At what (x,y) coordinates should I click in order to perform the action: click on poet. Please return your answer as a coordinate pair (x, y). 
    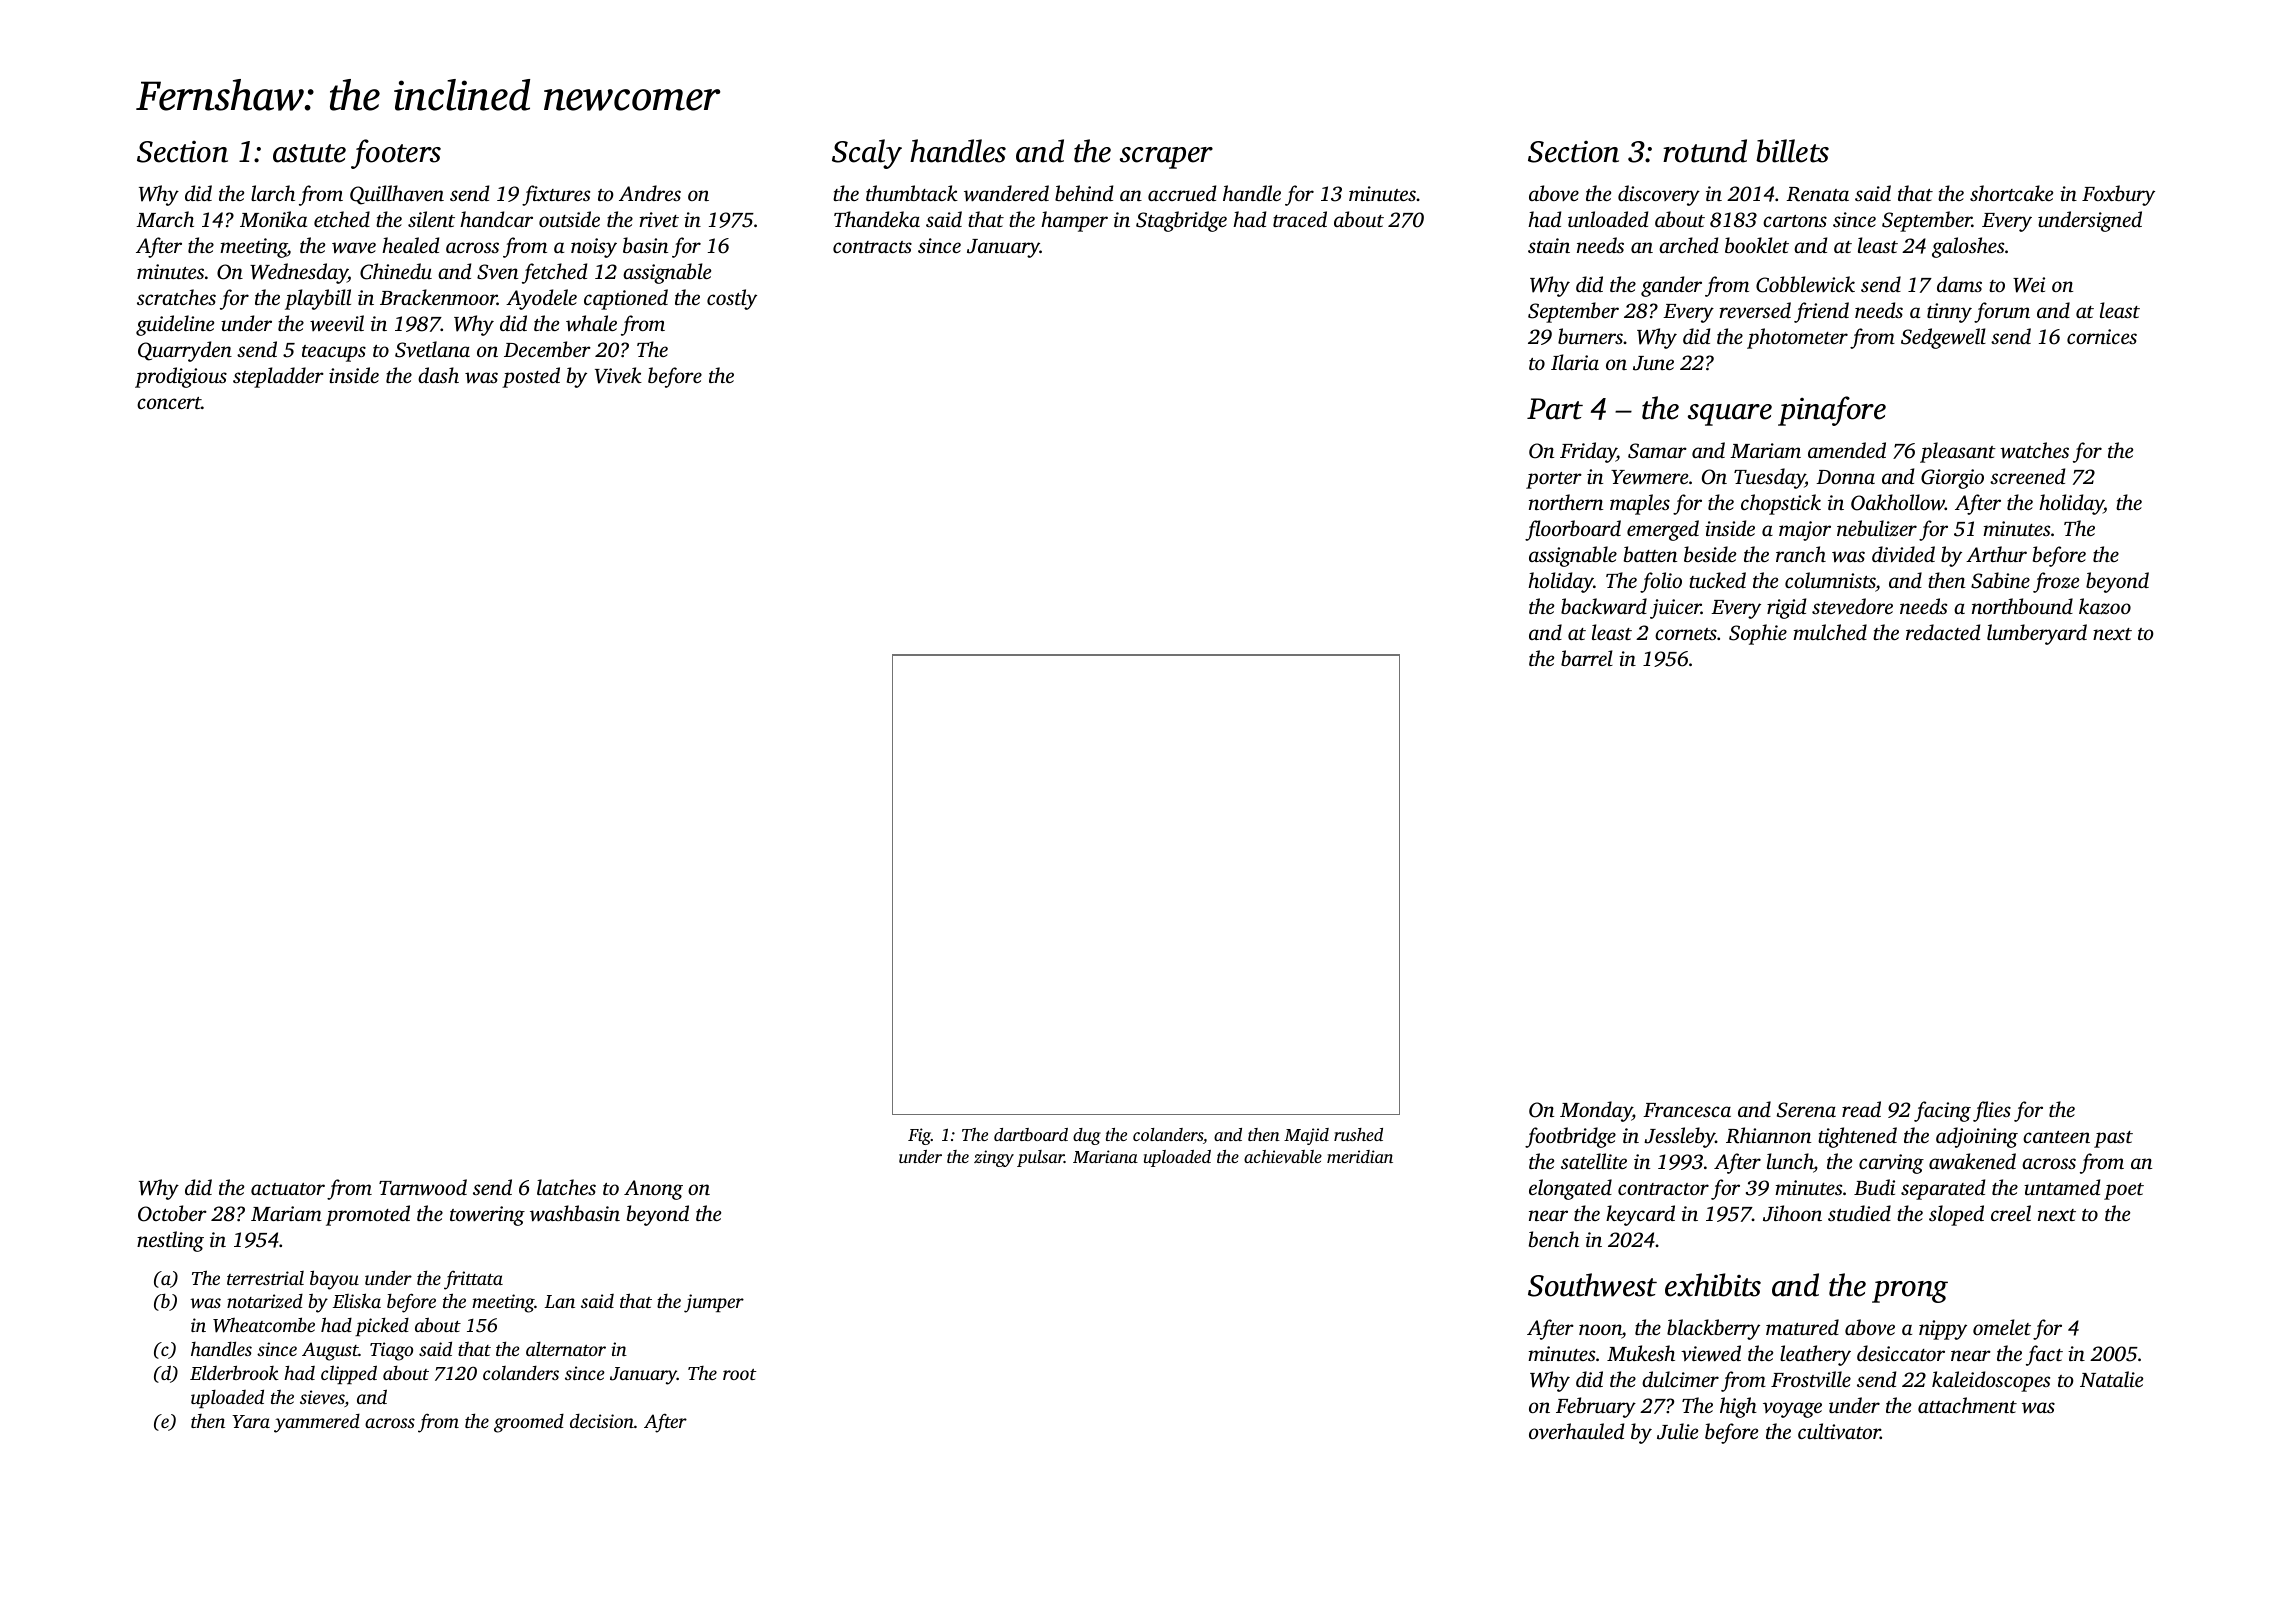
    Looking at the image, I should click on (2124, 1191).
